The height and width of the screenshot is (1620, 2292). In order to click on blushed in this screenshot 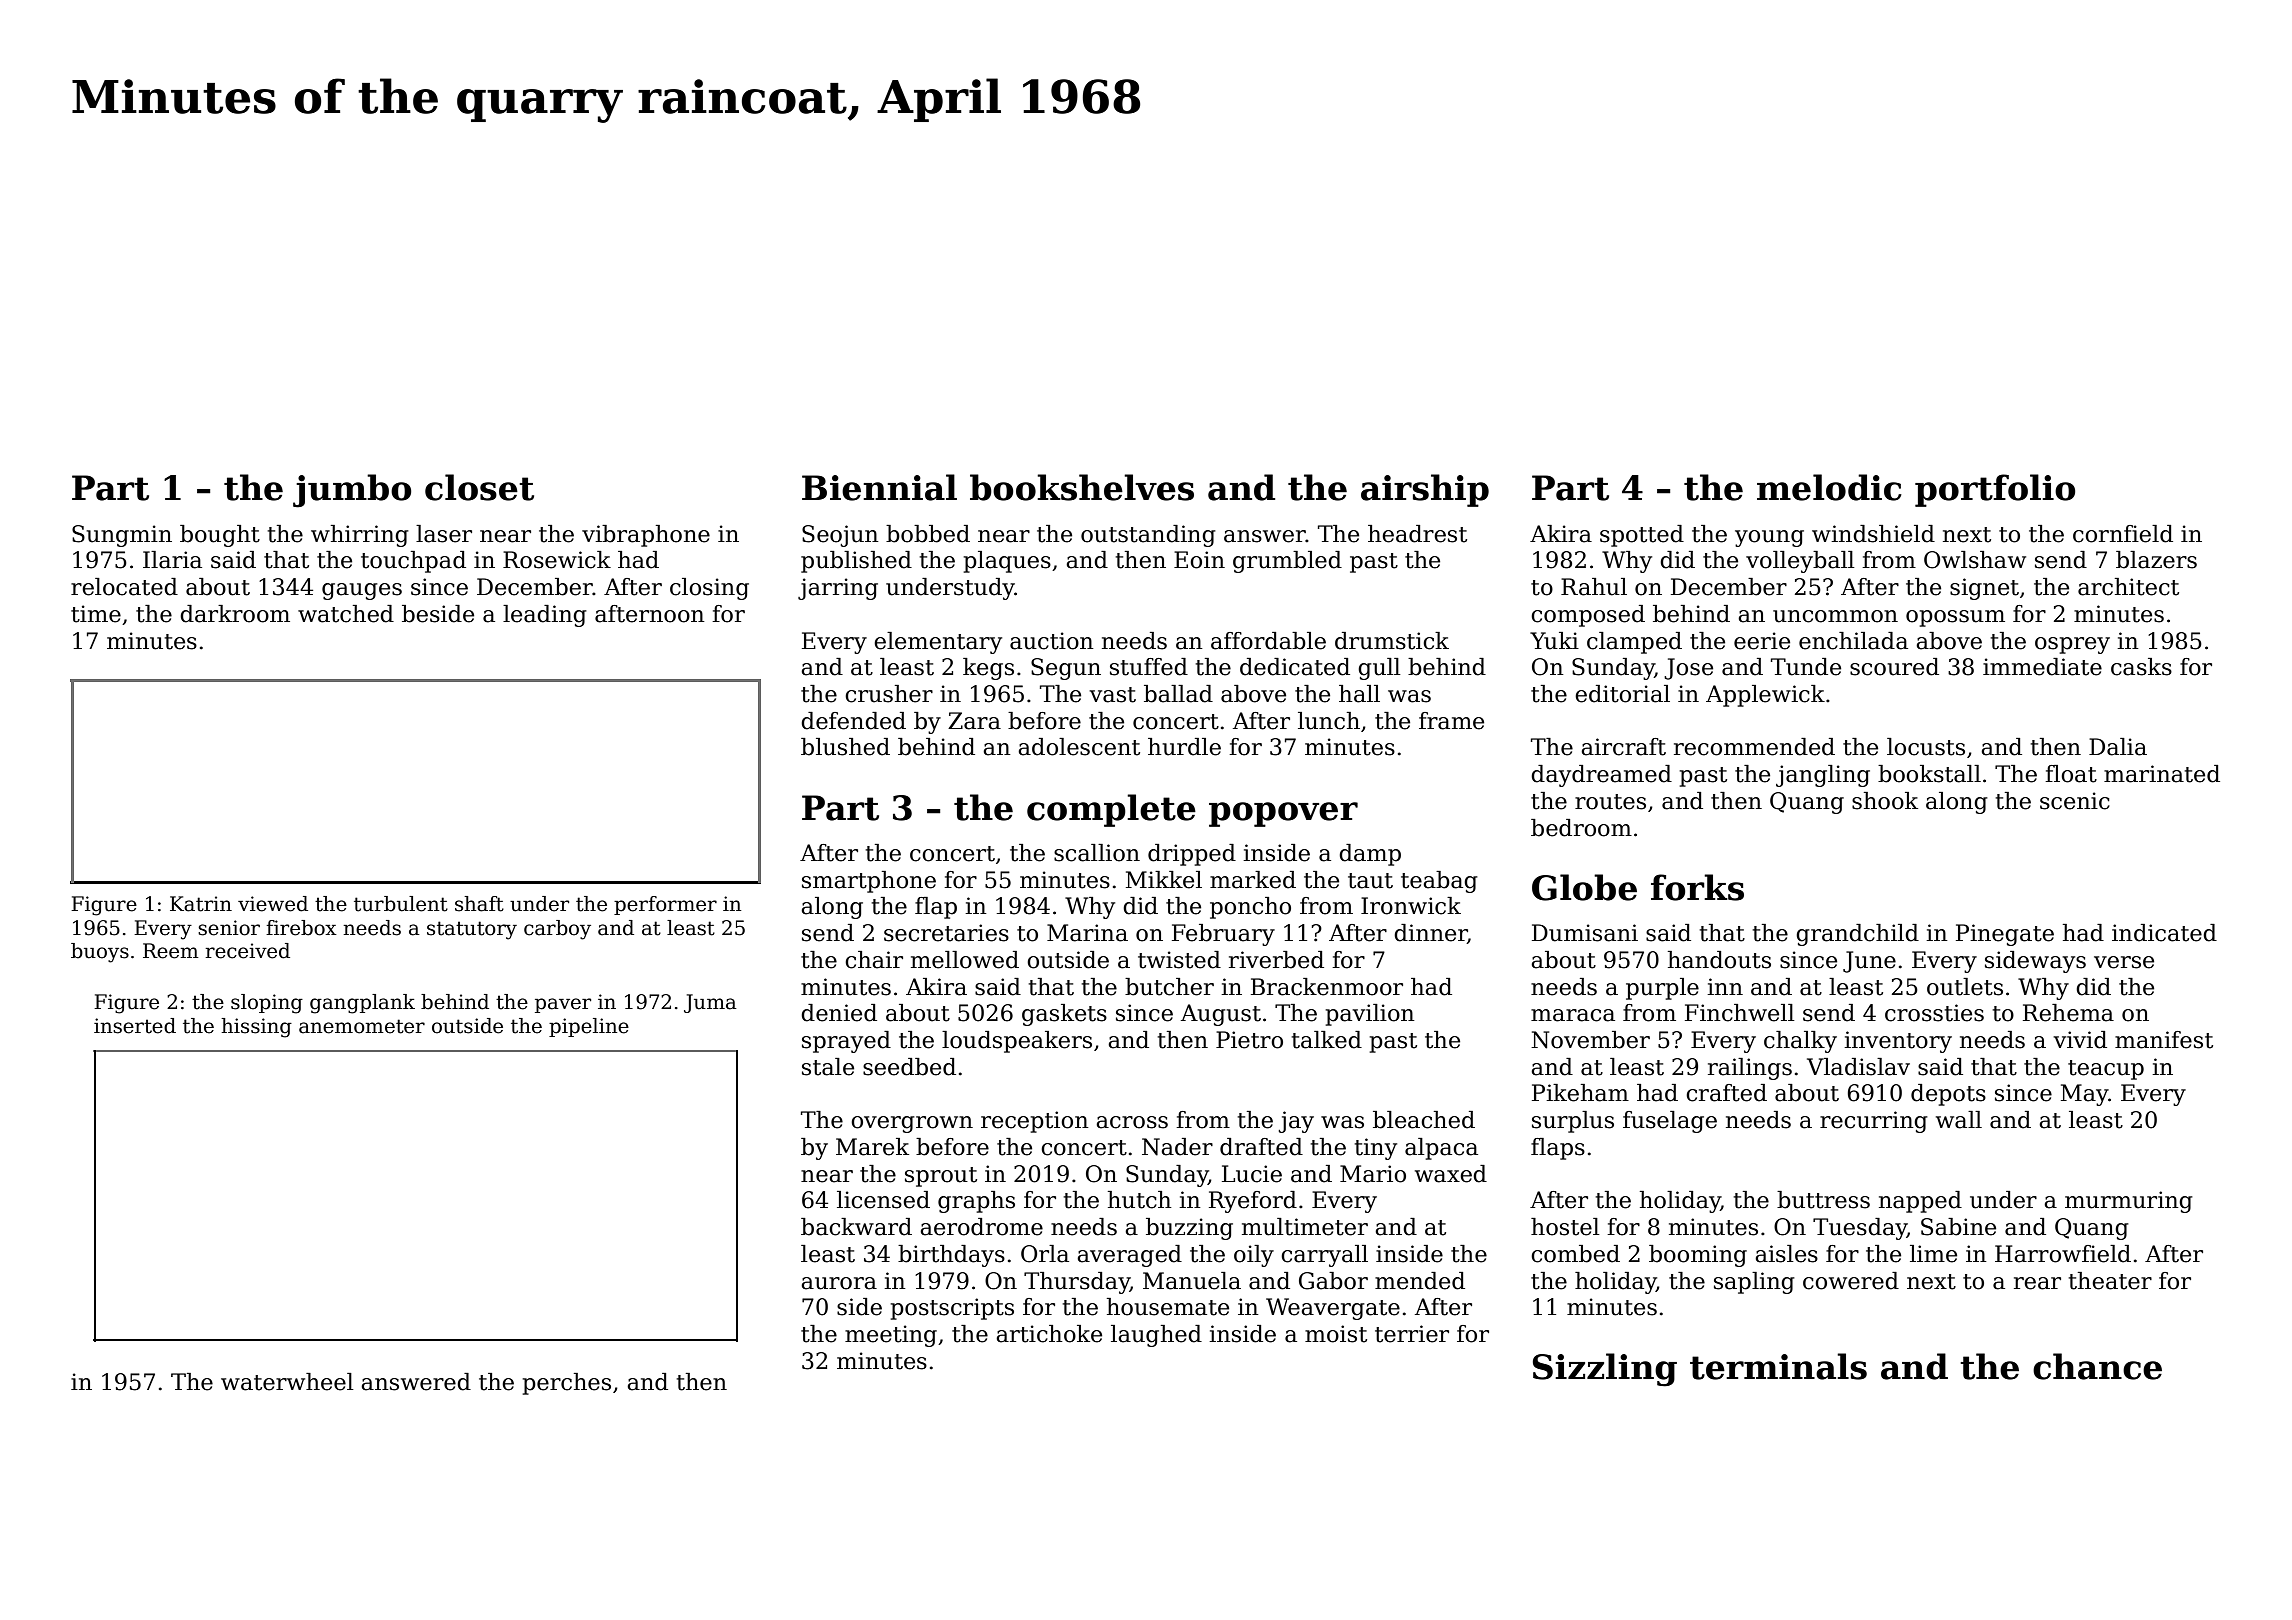, I will do `click(845, 747)`.
